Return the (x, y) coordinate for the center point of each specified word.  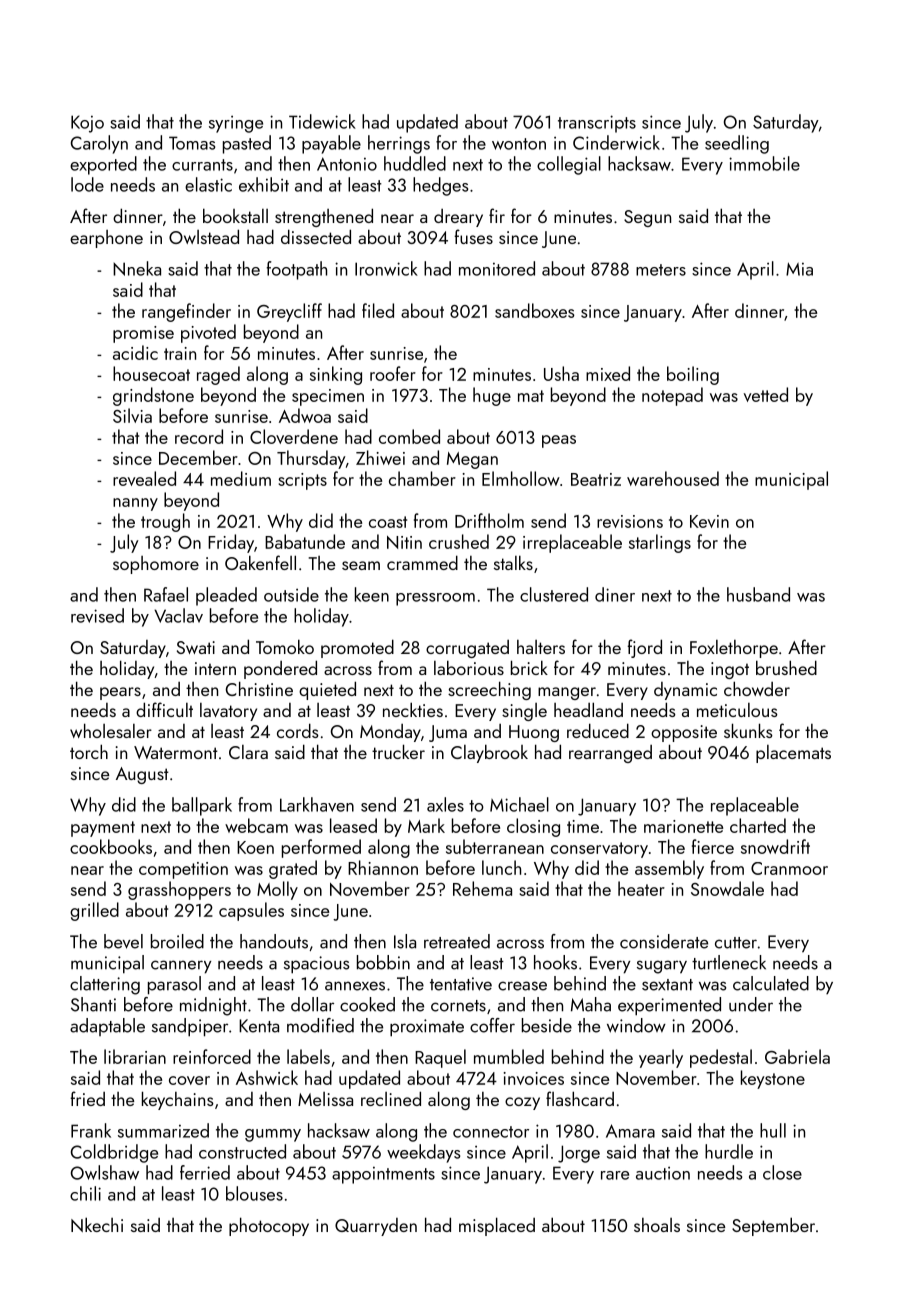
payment (103, 829)
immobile (764, 163)
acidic (135, 352)
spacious (317, 965)
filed (378, 310)
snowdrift (775, 846)
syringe (236, 124)
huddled (415, 163)
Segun (647, 218)
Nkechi (97, 1224)
